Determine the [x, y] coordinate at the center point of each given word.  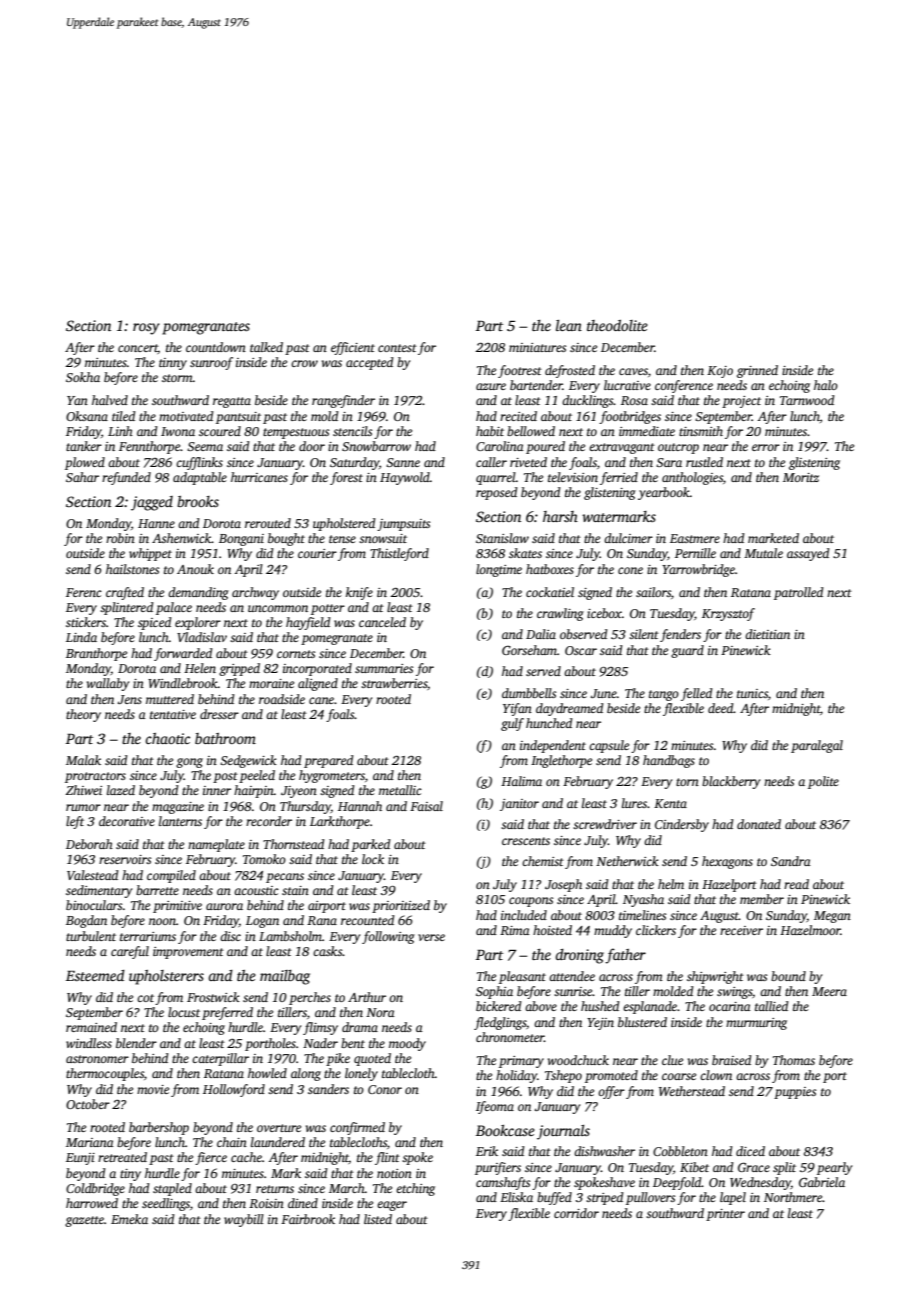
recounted [368, 920]
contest [397, 348]
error [766, 447]
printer [725, 1215]
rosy [146, 329]
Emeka [129, 1219]
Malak [83, 760]
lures [634, 803]
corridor [576, 1213]
